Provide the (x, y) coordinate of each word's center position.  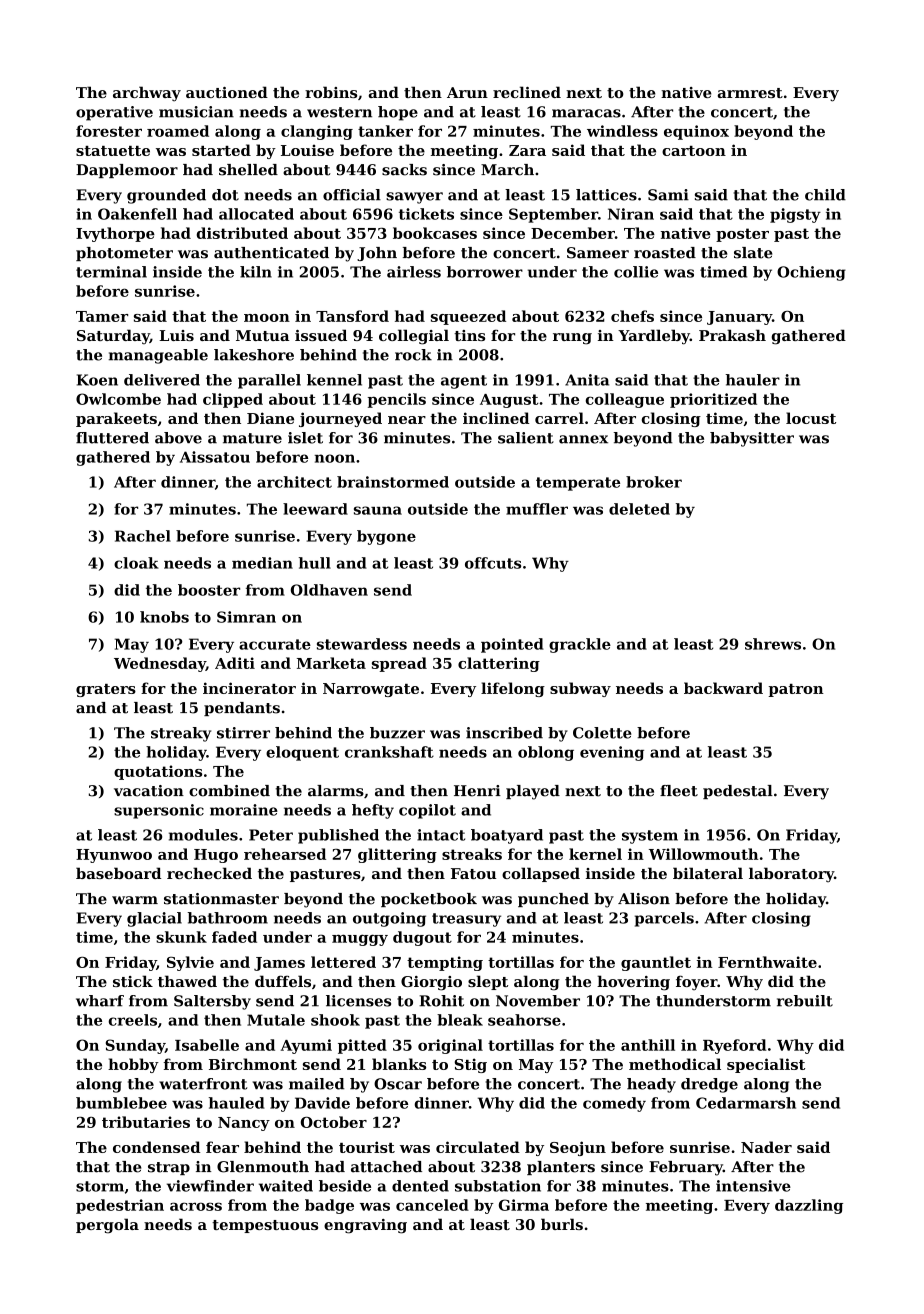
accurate (275, 644)
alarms (336, 791)
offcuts (493, 563)
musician (196, 112)
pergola (107, 1226)
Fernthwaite (767, 962)
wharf (100, 1001)
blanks (399, 1064)
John (377, 254)
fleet (679, 791)
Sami (668, 195)
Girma (524, 1205)
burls (562, 1224)
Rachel (143, 536)
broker (654, 482)
